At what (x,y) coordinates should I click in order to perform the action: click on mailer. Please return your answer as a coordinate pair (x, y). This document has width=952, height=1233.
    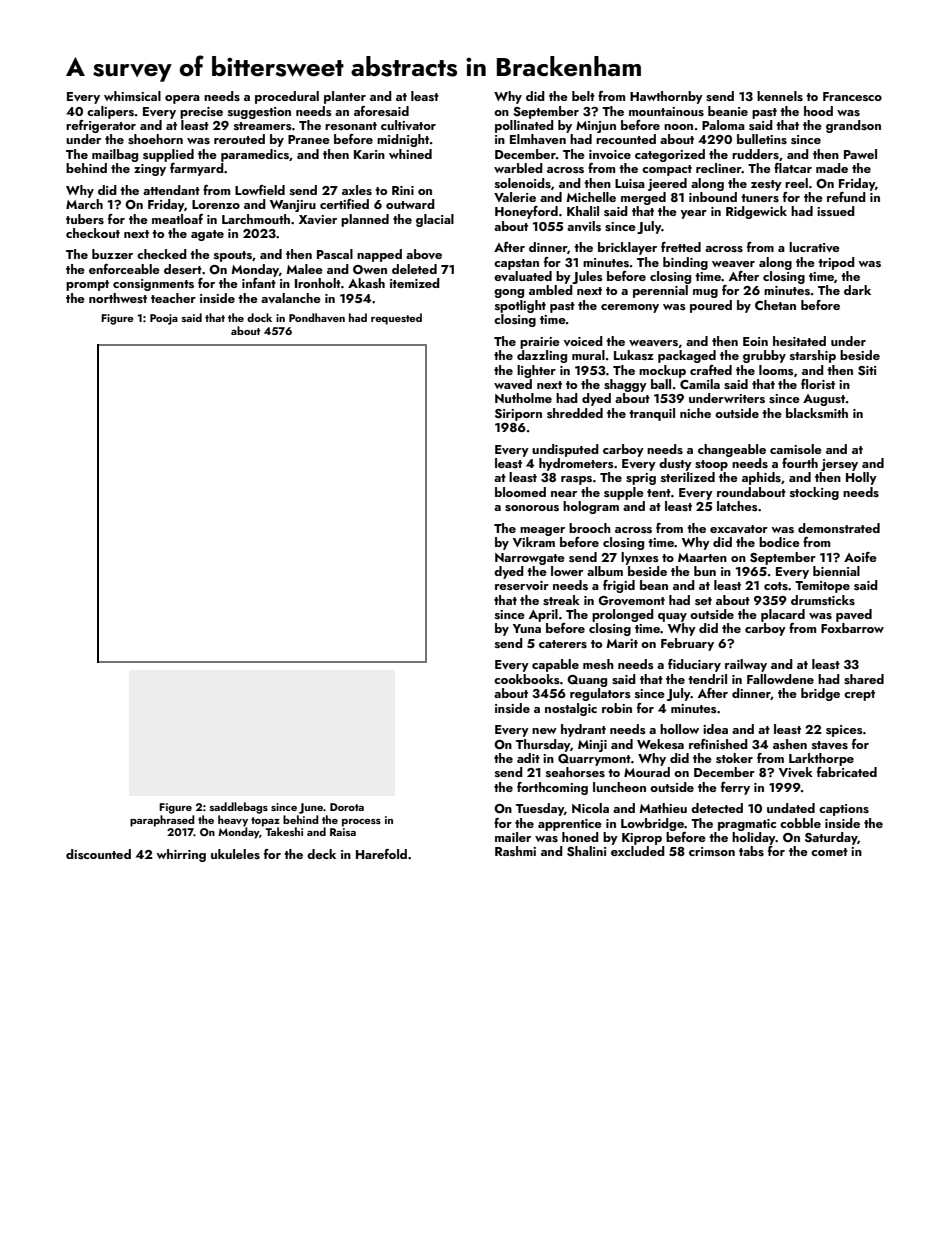
    Looking at the image, I should click on (513, 837).
